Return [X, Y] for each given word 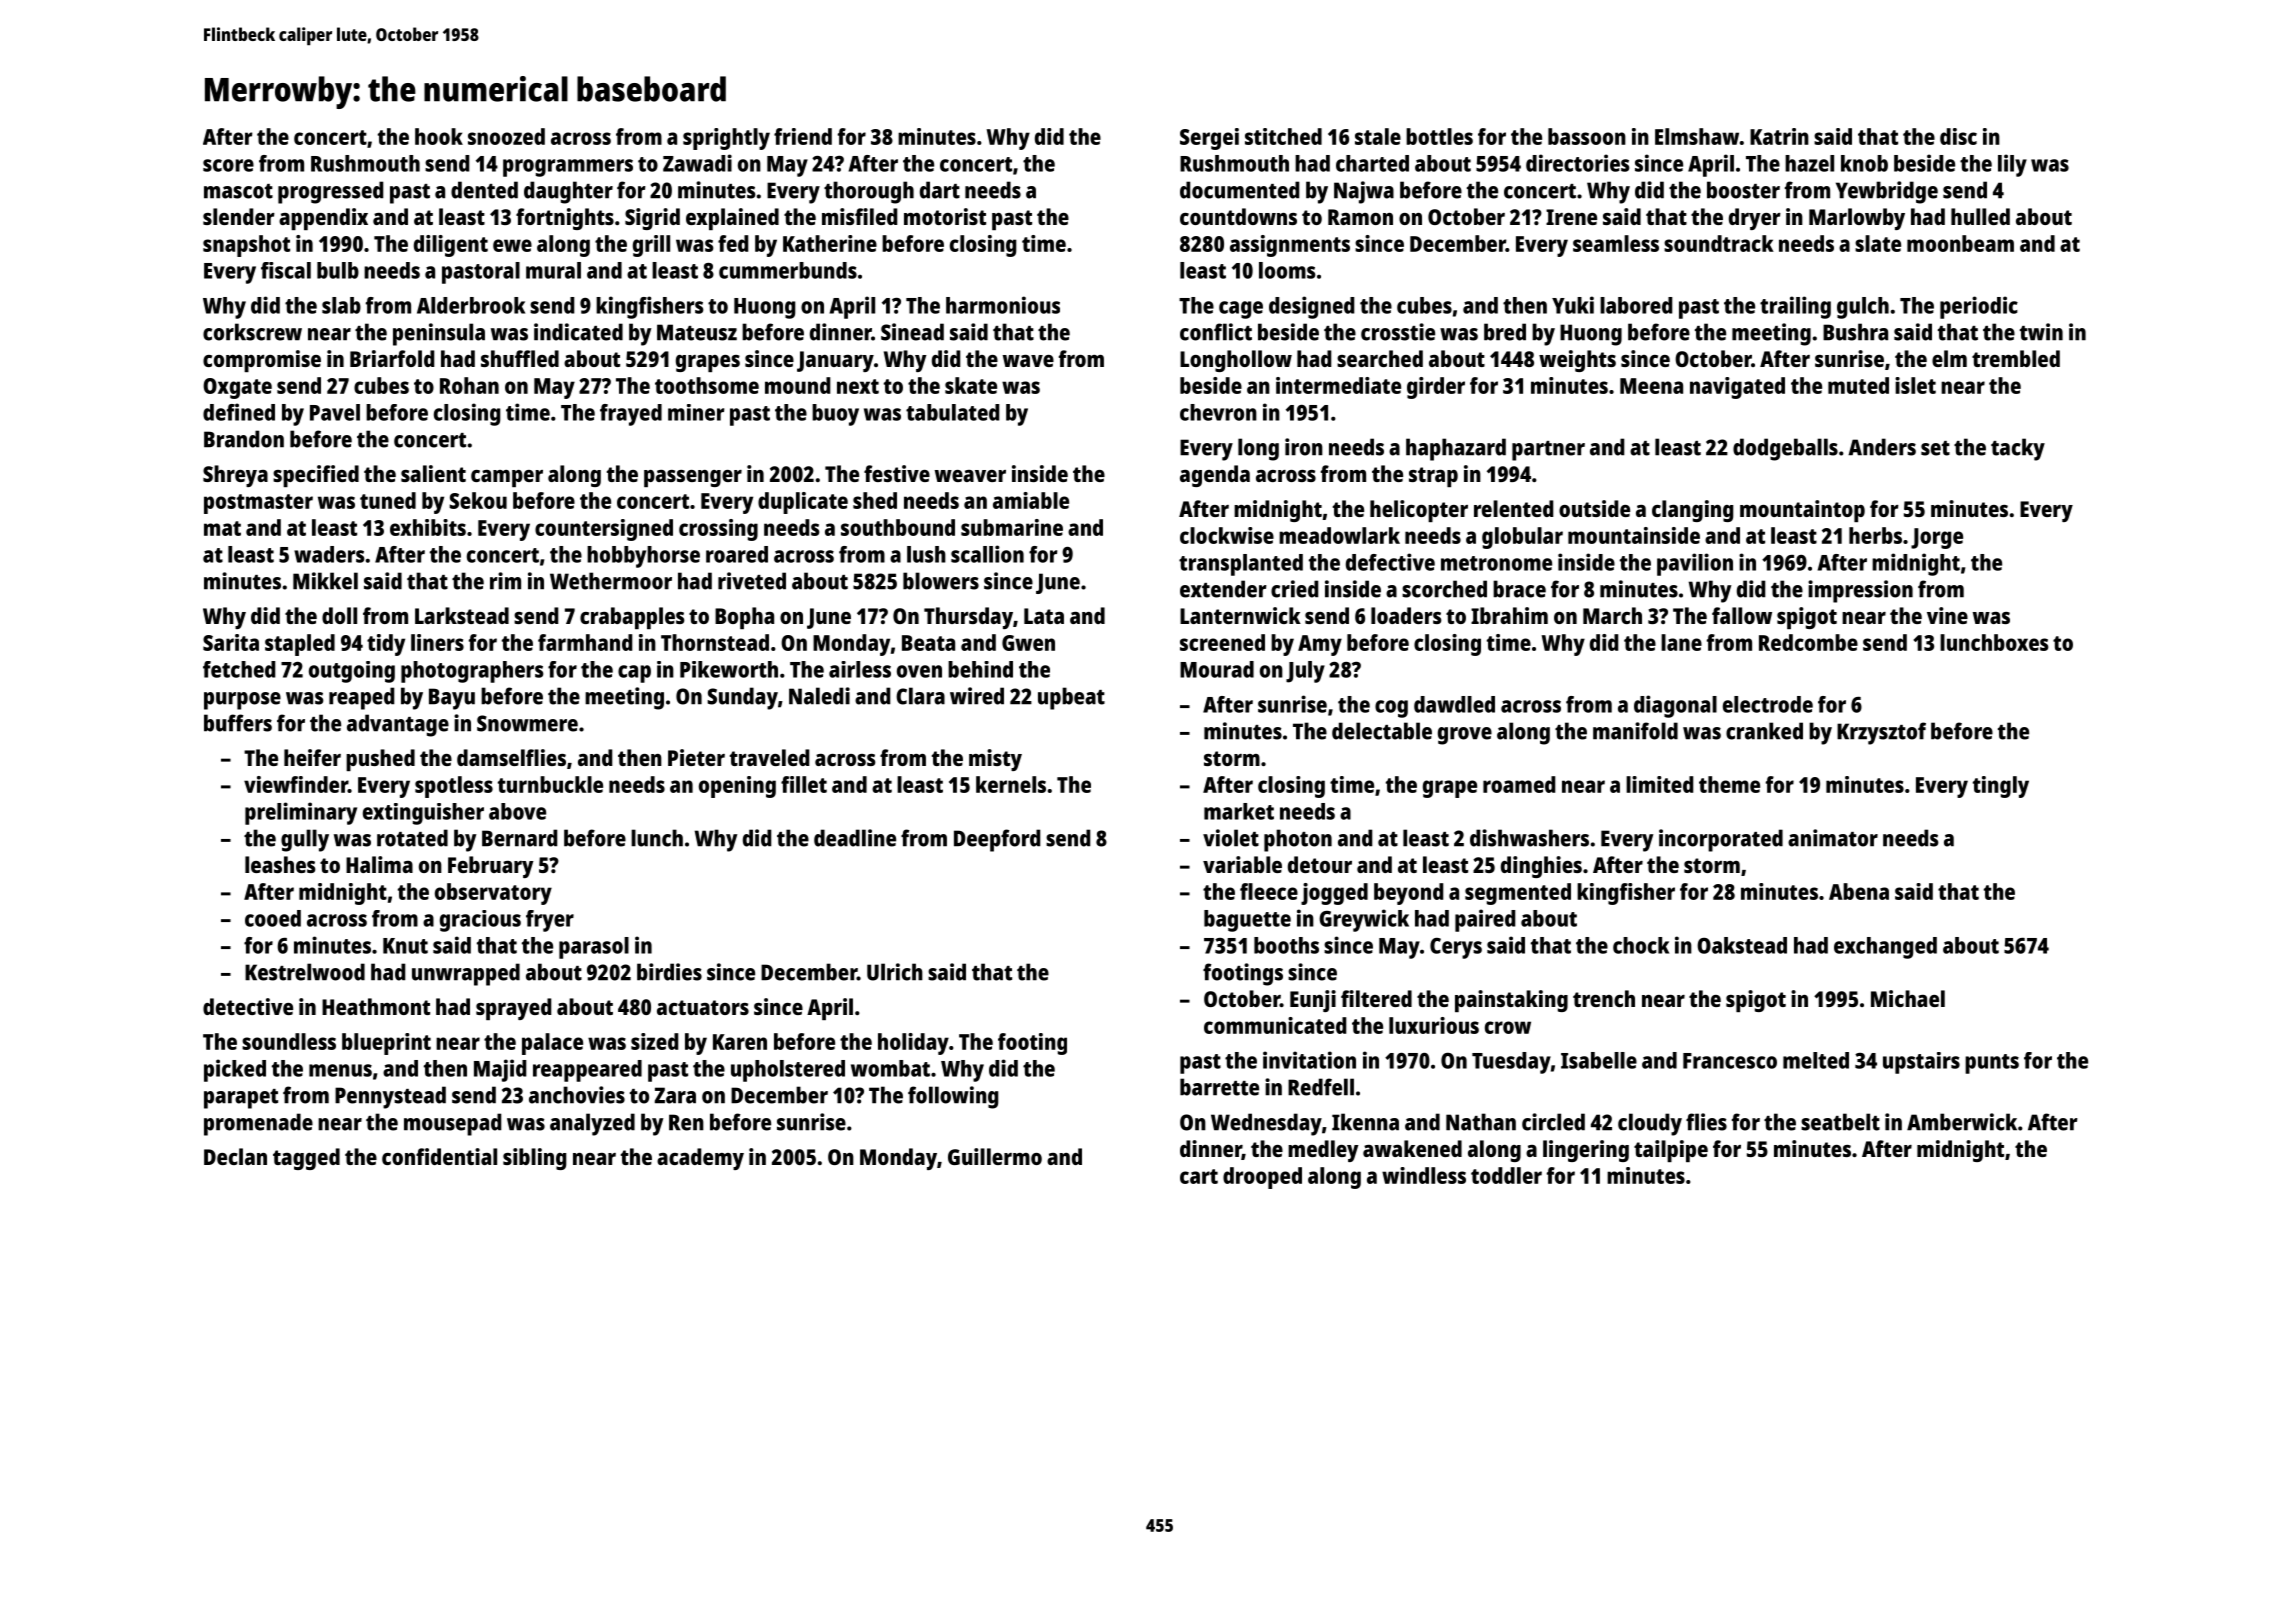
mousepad [453, 1124]
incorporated [1721, 840]
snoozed [506, 136]
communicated [1275, 1025]
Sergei [1209, 139]
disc [1958, 136]
